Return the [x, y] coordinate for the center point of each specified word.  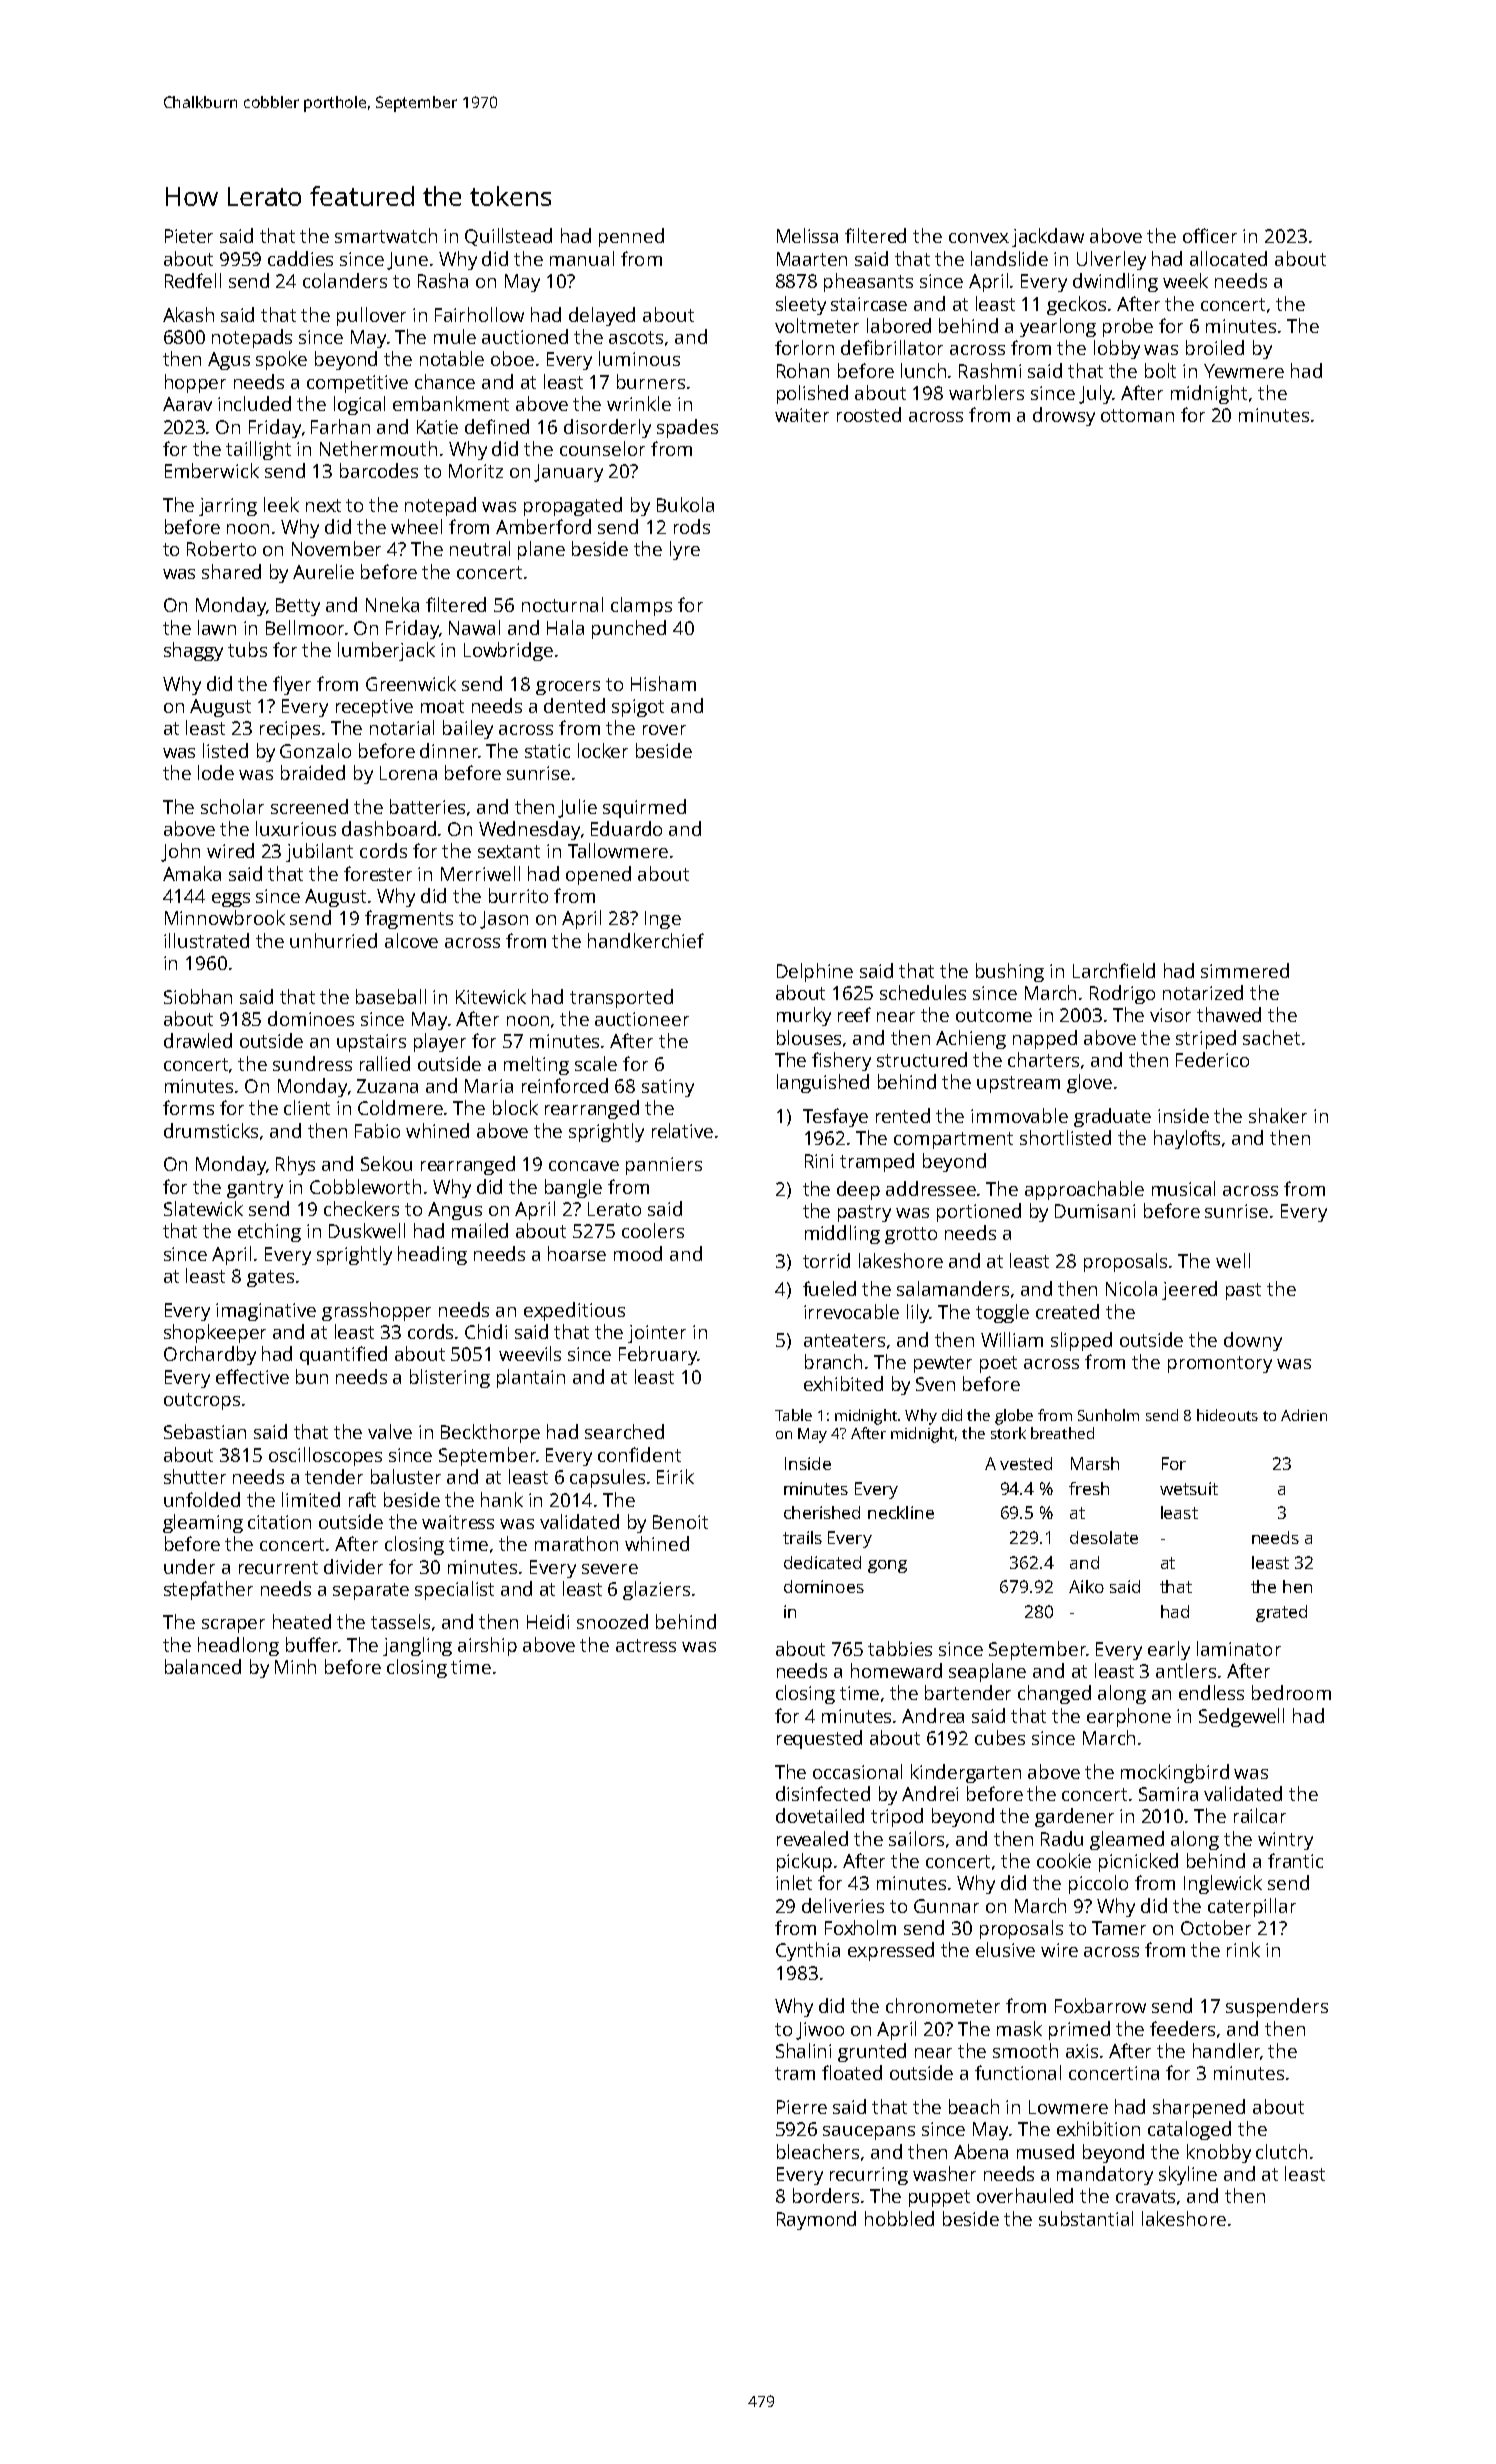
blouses [809, 1037]
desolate [1104, 1537]
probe [1128, 327]
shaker [1278, 1115]
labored [899, 325]
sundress [312, 1063]
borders [826, 2195]
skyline [1188, 2175]
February [658, 1355]
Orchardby [210, 1355]
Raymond [816, 2220]
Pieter [189, 236]
